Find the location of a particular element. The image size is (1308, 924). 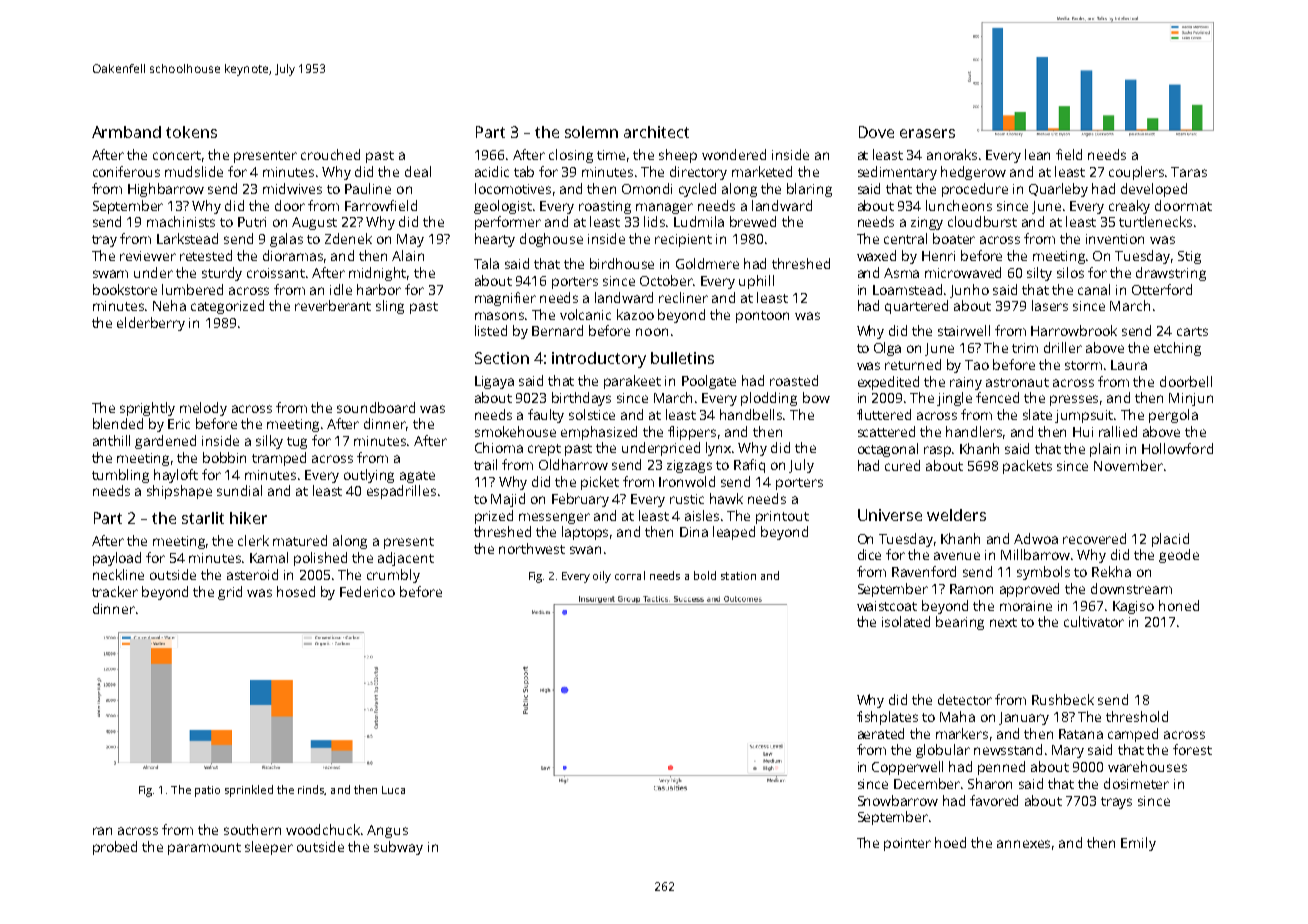

Taras is located at coordinates (1189, 172).
